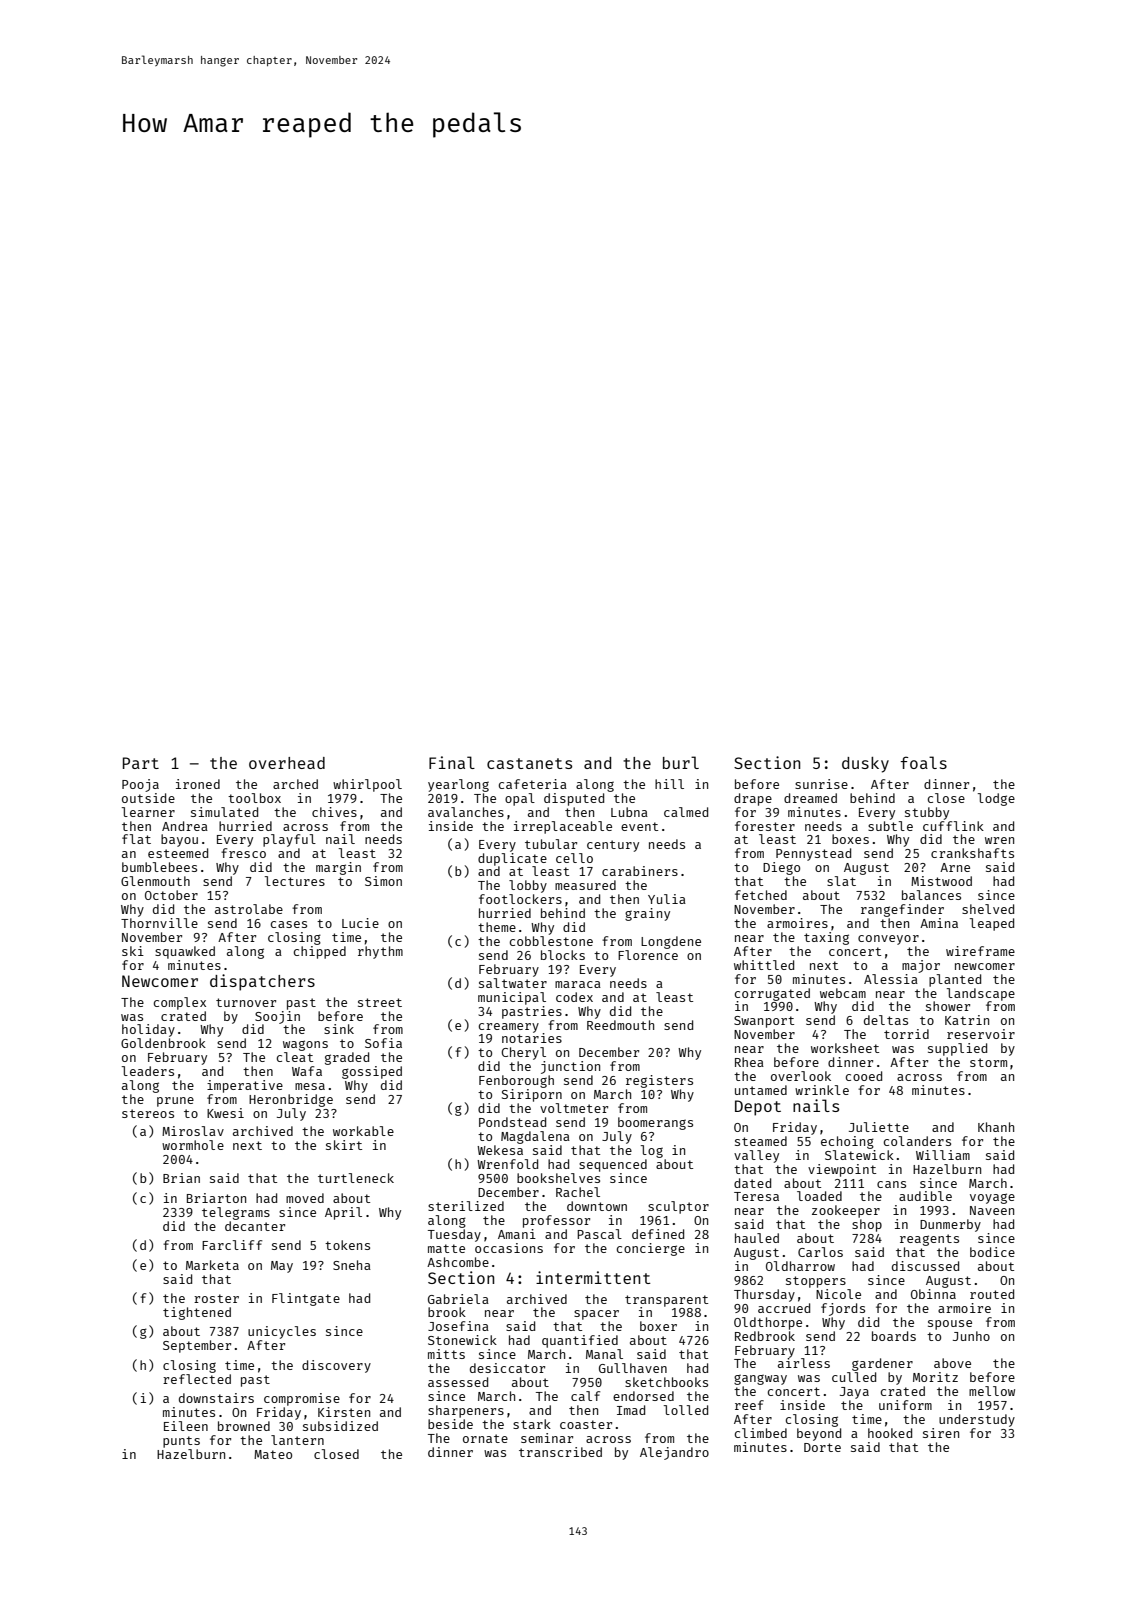 Image resolution: width=1137 pixels, height=1607 pixels. I want to click on reservoir, so click(981, 1034).
